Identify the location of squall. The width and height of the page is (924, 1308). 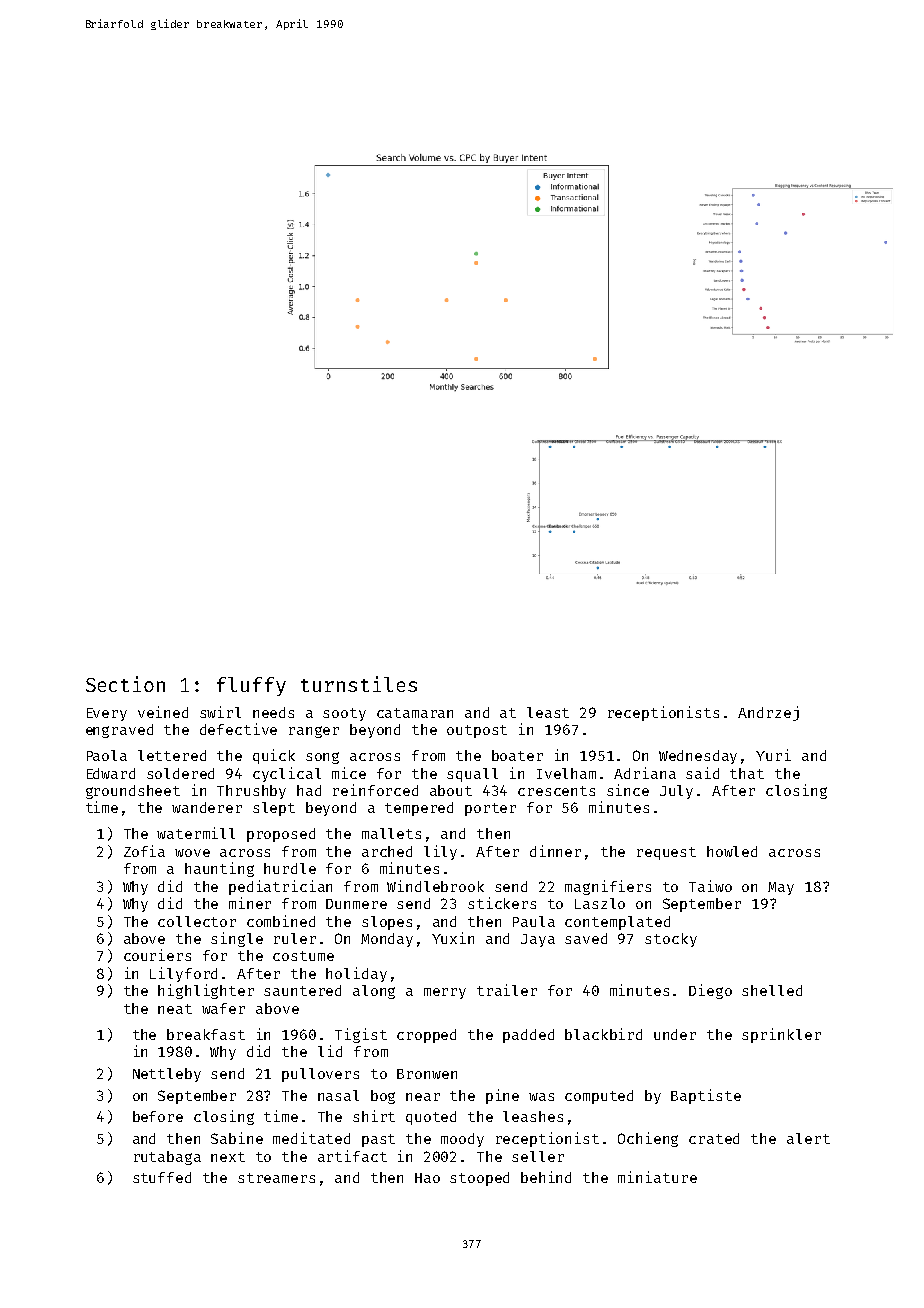
(472, 775).
